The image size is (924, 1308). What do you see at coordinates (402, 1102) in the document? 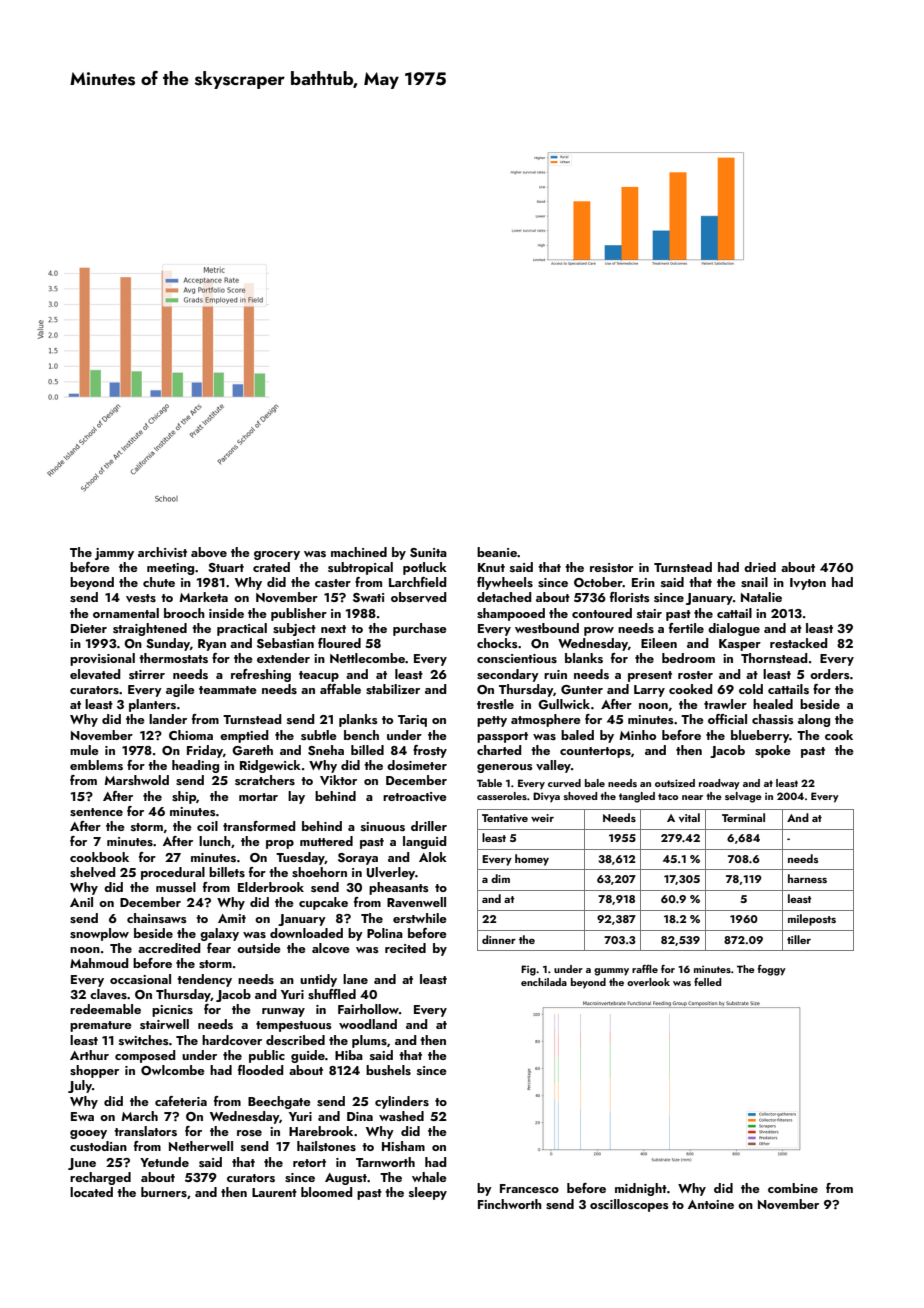
I see `cylinders` at bounding box center [402, 1102].
